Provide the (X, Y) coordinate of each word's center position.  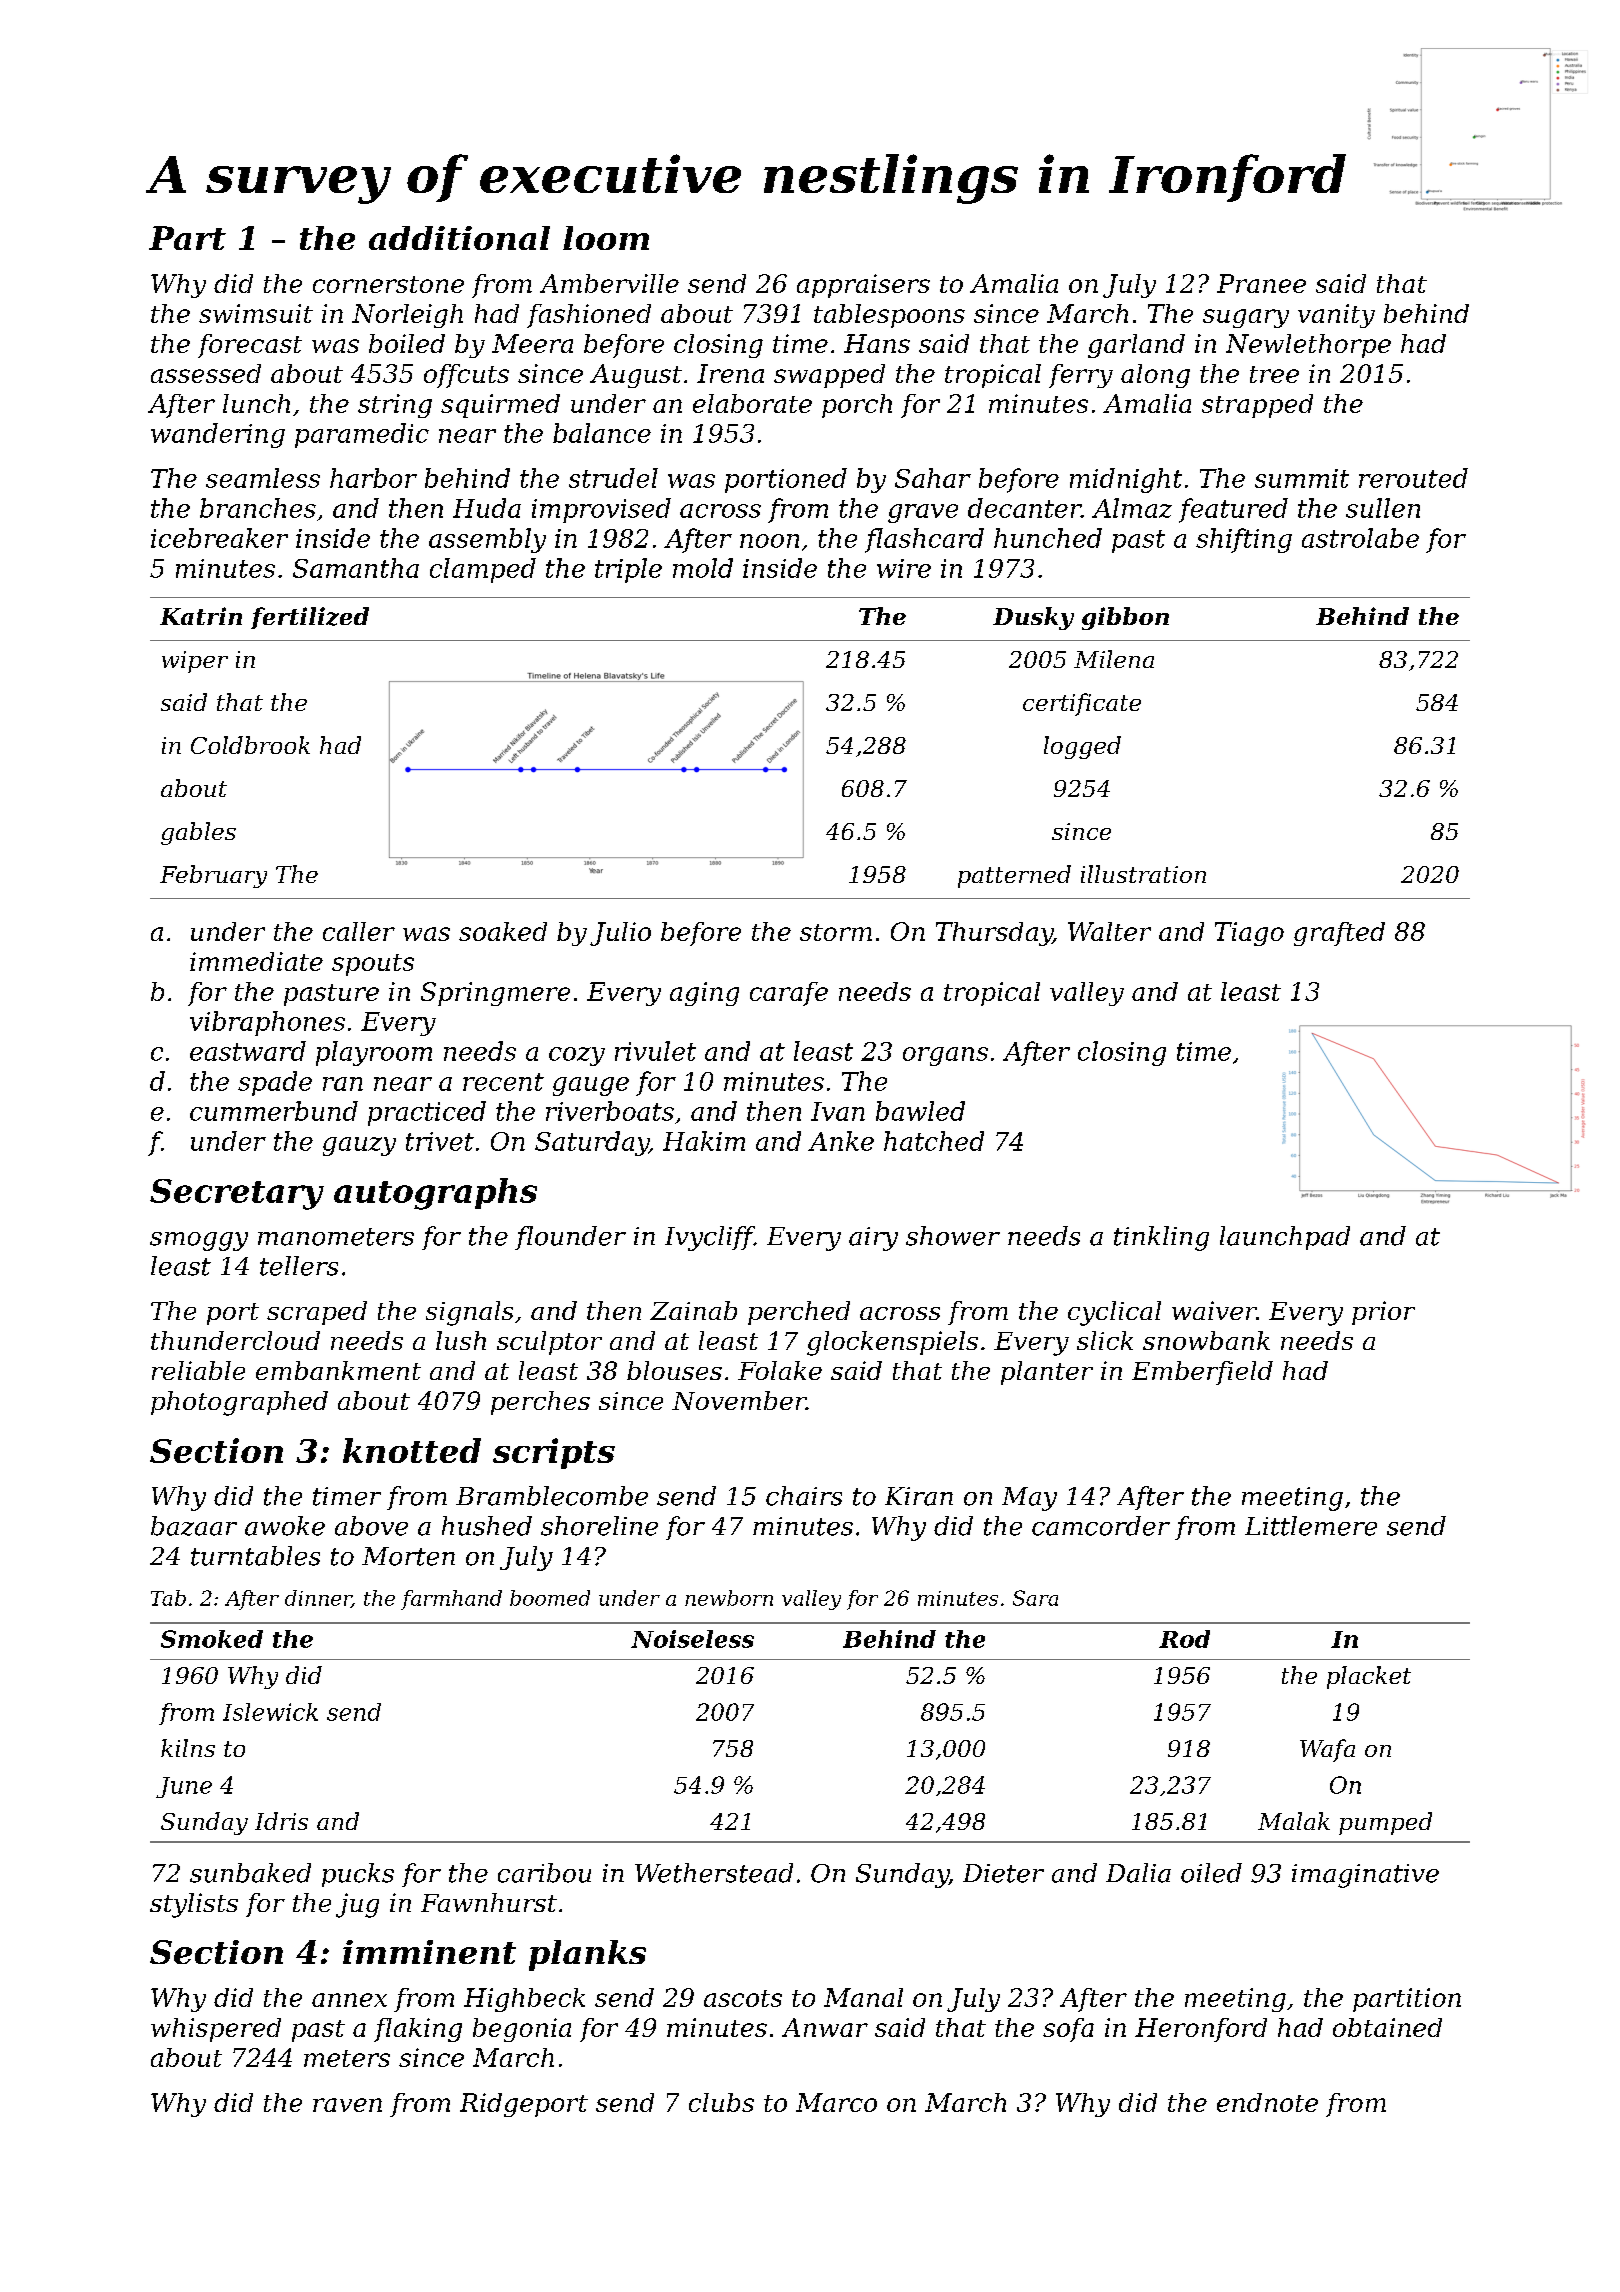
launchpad (1285, 1238)
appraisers (863, 286)
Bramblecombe (552, 1496)
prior (1383, 1313)
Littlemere (1311, 1526)
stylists (194, 1905)
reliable (198, 1370)
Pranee (1261, 283)
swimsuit (256, 313)
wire (904, 568)
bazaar (194, 1526)
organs (945, 1056)
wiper (195, 662)
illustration (1143, 874)
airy (873, 1239)
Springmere (495, 994)
